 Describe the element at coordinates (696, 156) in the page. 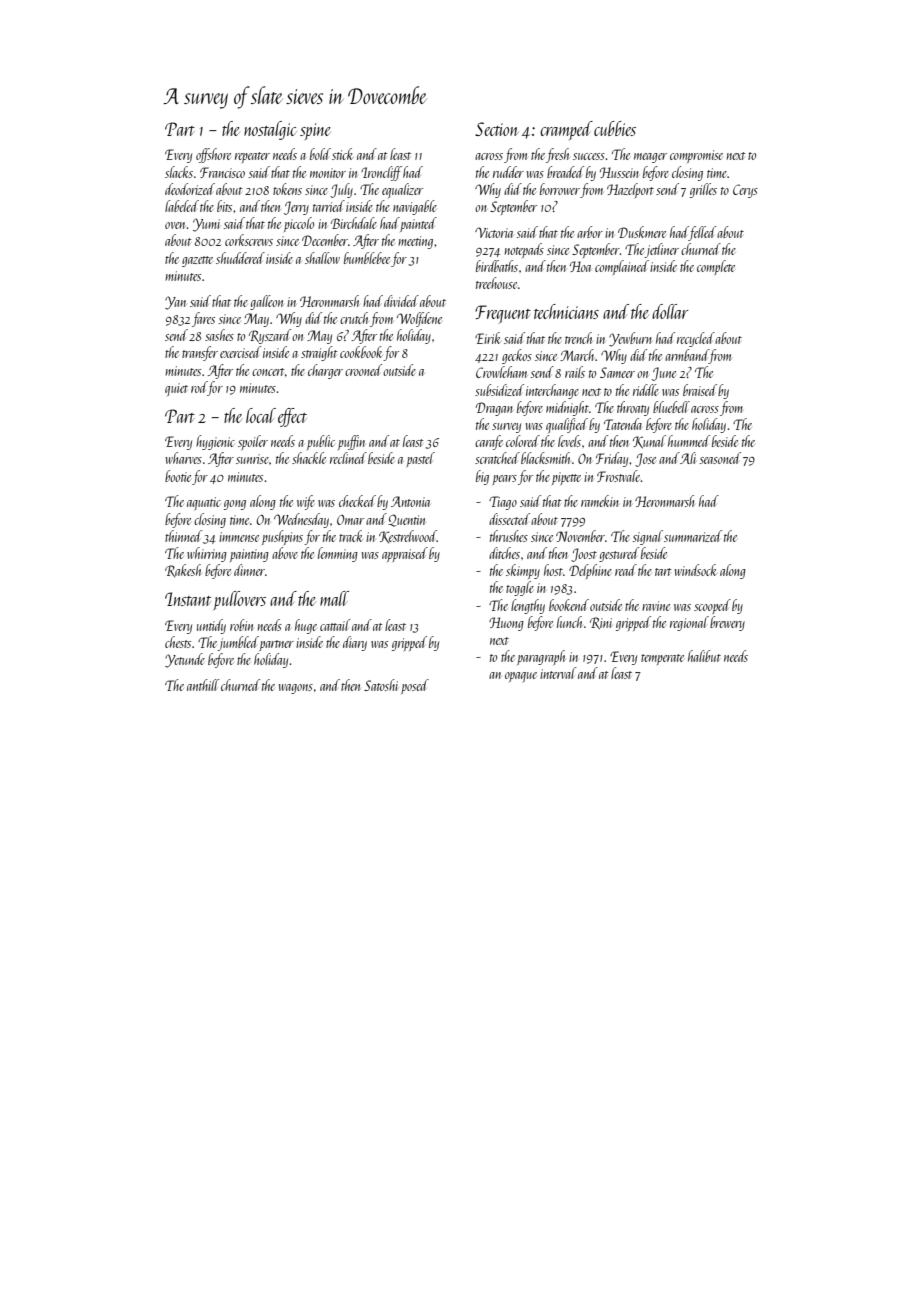

I see `compromise` at that location.
